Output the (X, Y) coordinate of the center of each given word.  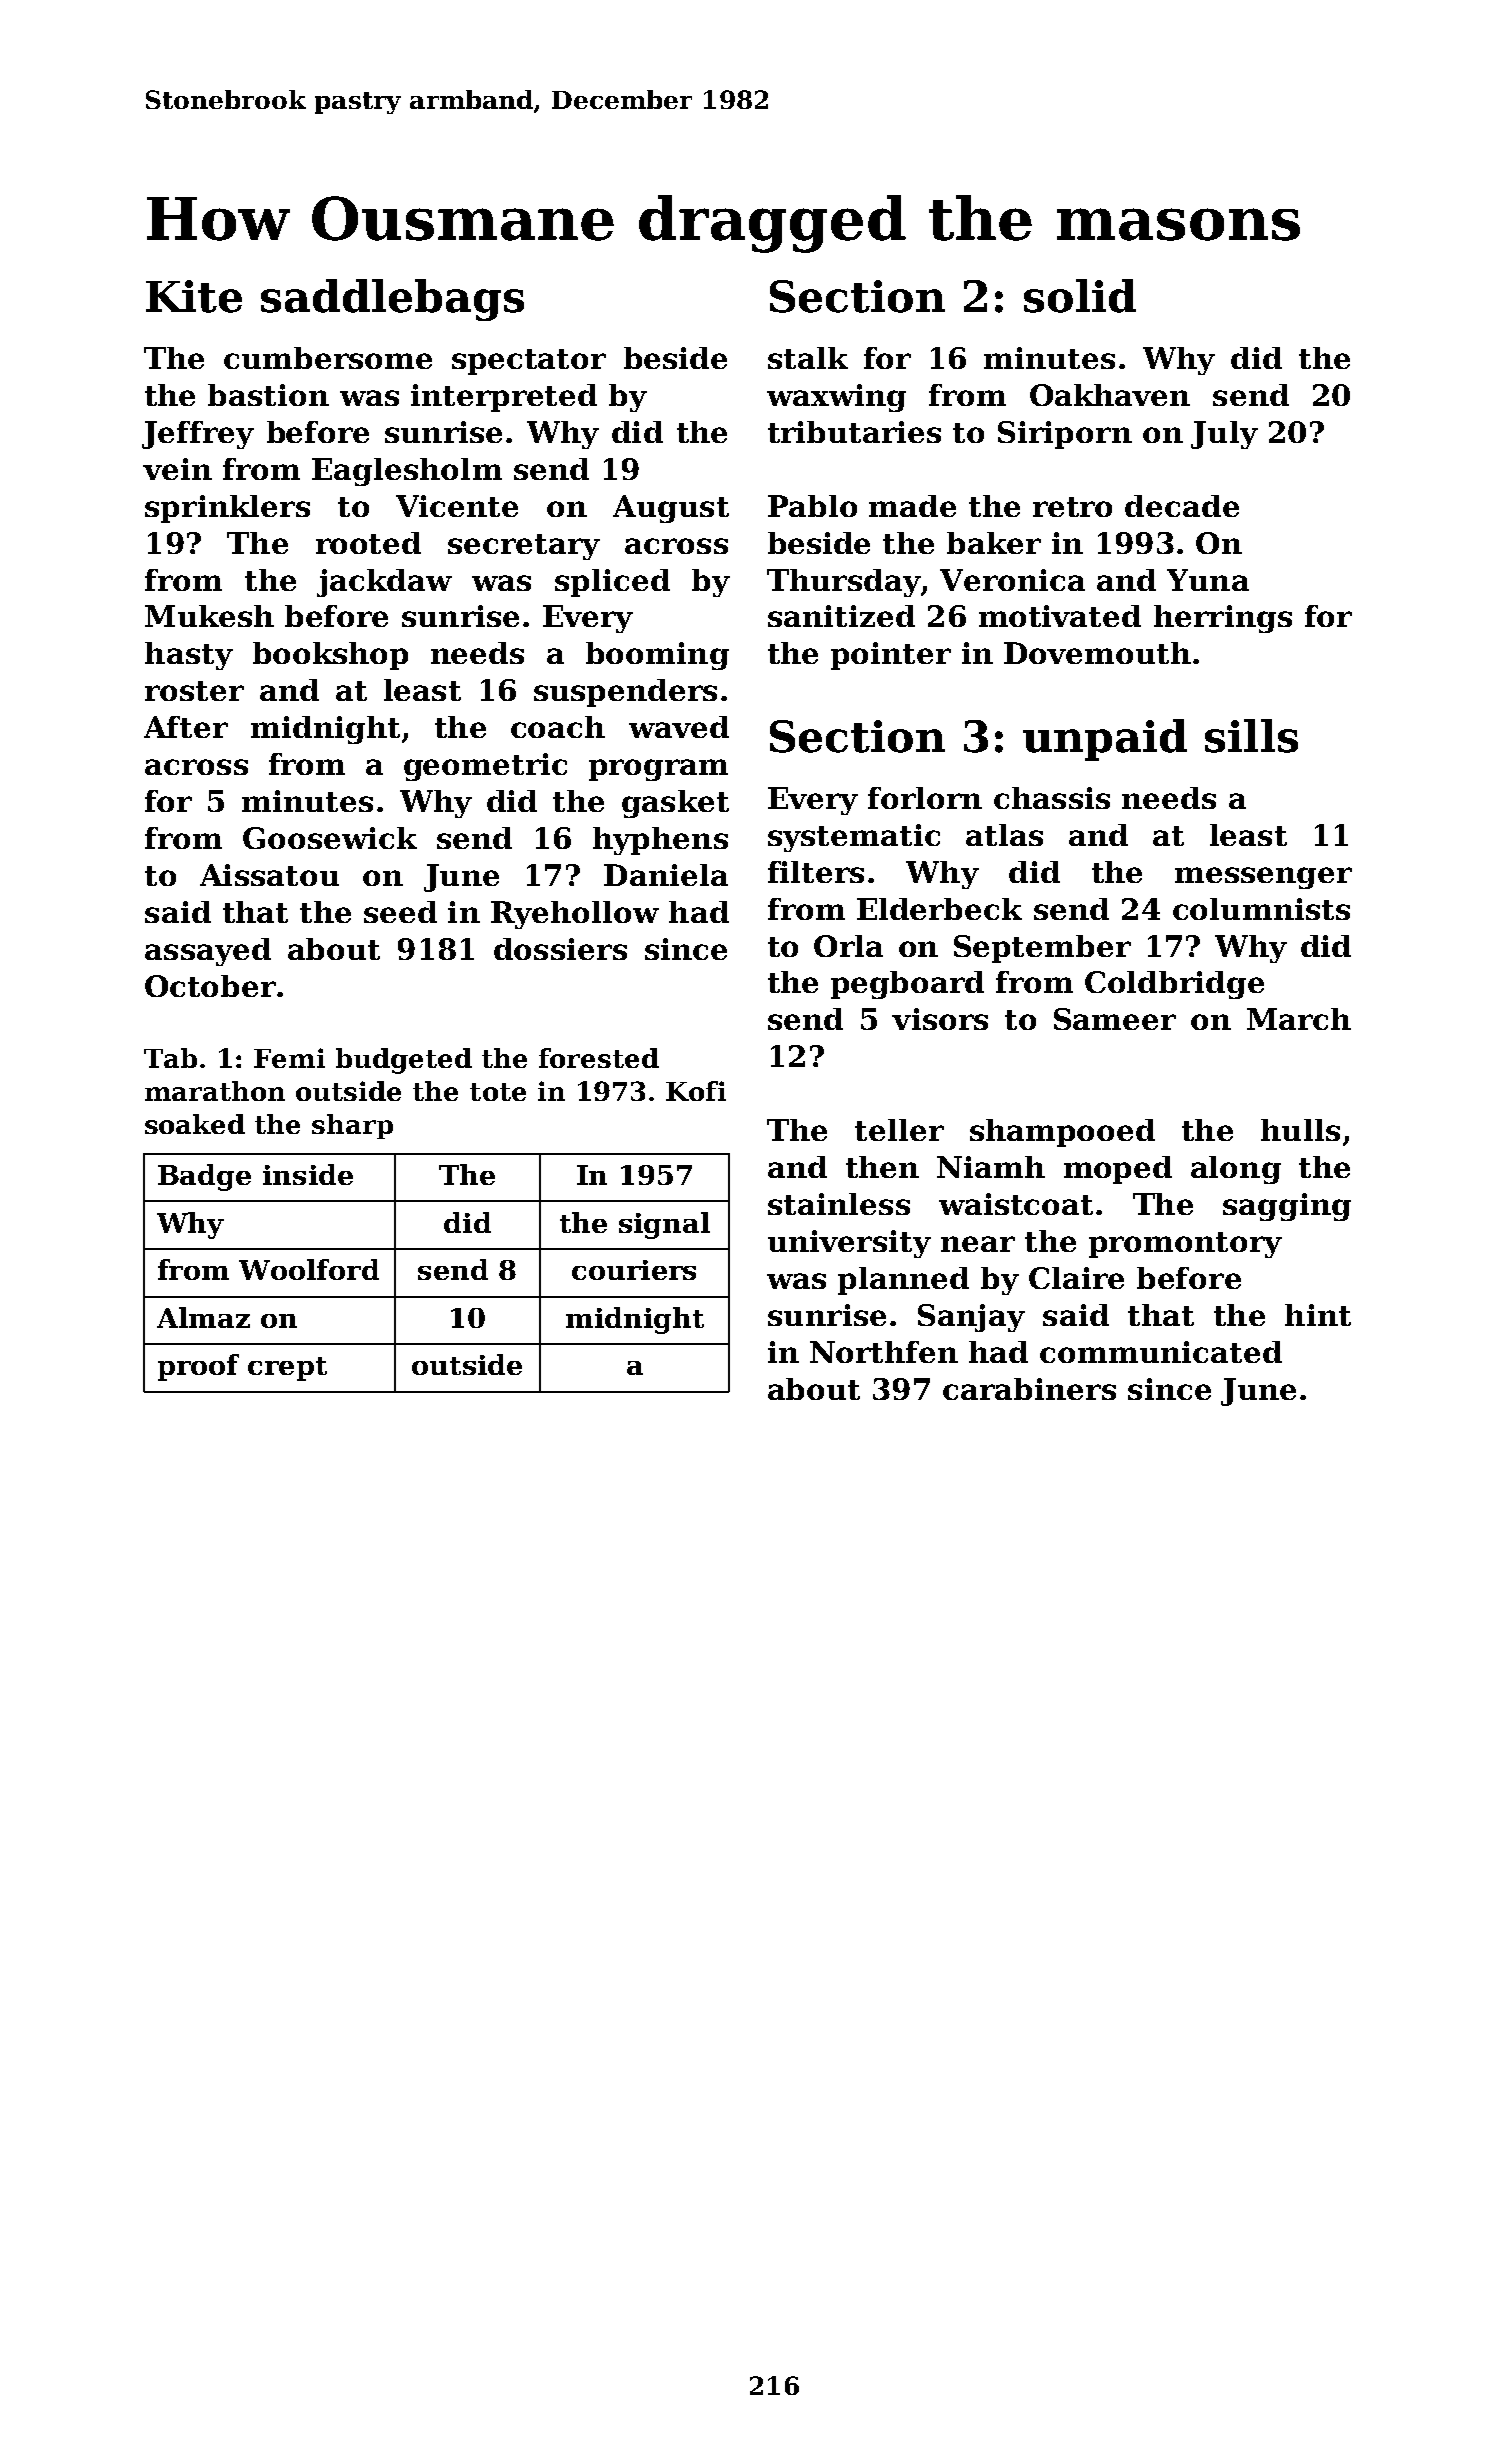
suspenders (625, 693)
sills (1251, 736)
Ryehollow (575, 915)
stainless (839, 1204)
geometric (485, 767)
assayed (208, 952)
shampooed (1062, 1133)
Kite (194, 296)
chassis (1052, 798)
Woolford (309, 1269)
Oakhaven (1110, 395)
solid (1080, 296)
